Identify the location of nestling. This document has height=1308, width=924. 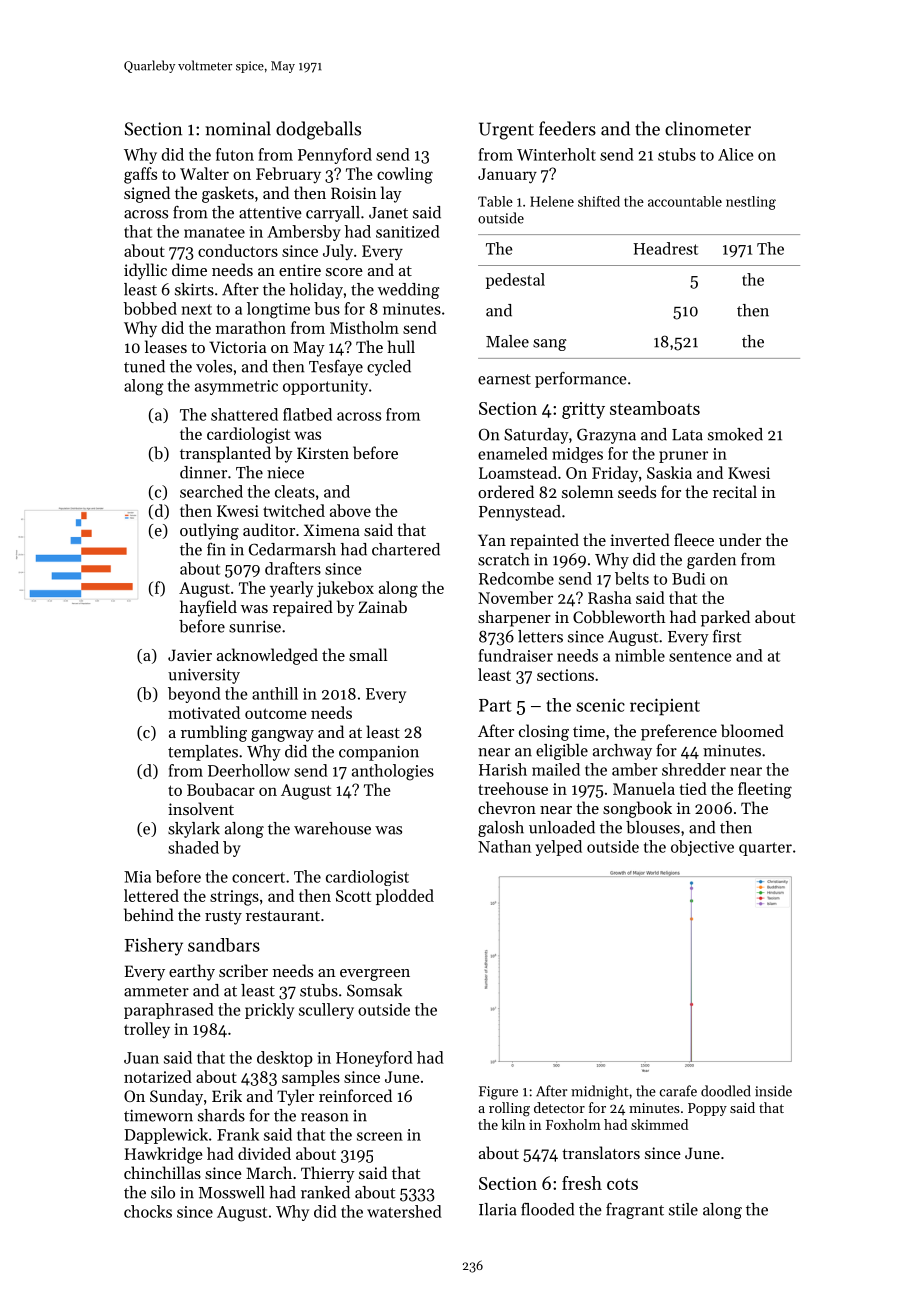
(751, 203).
